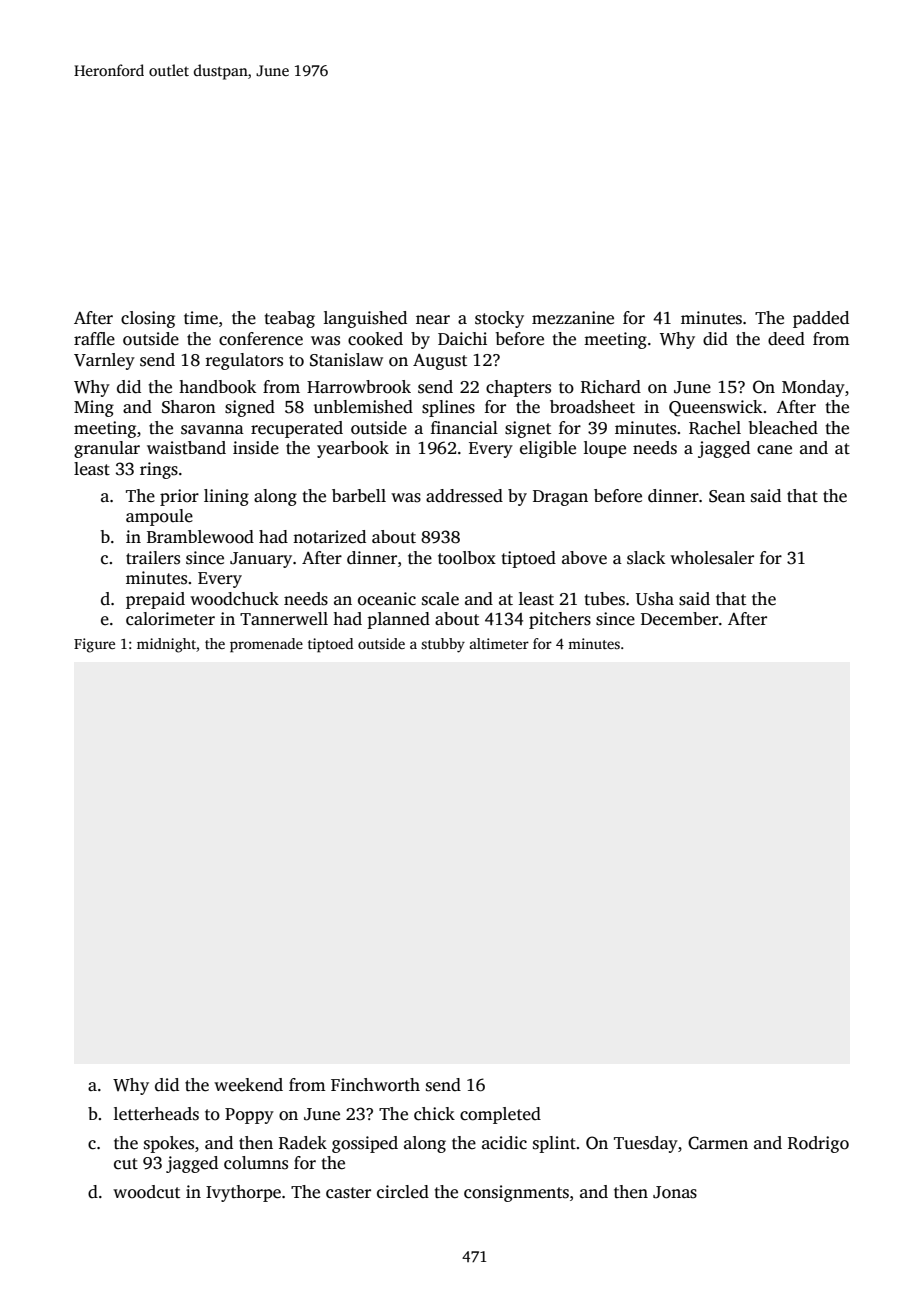  Describe the element at coordinates (500, 1115) in the document. I see `completed` at that location.
